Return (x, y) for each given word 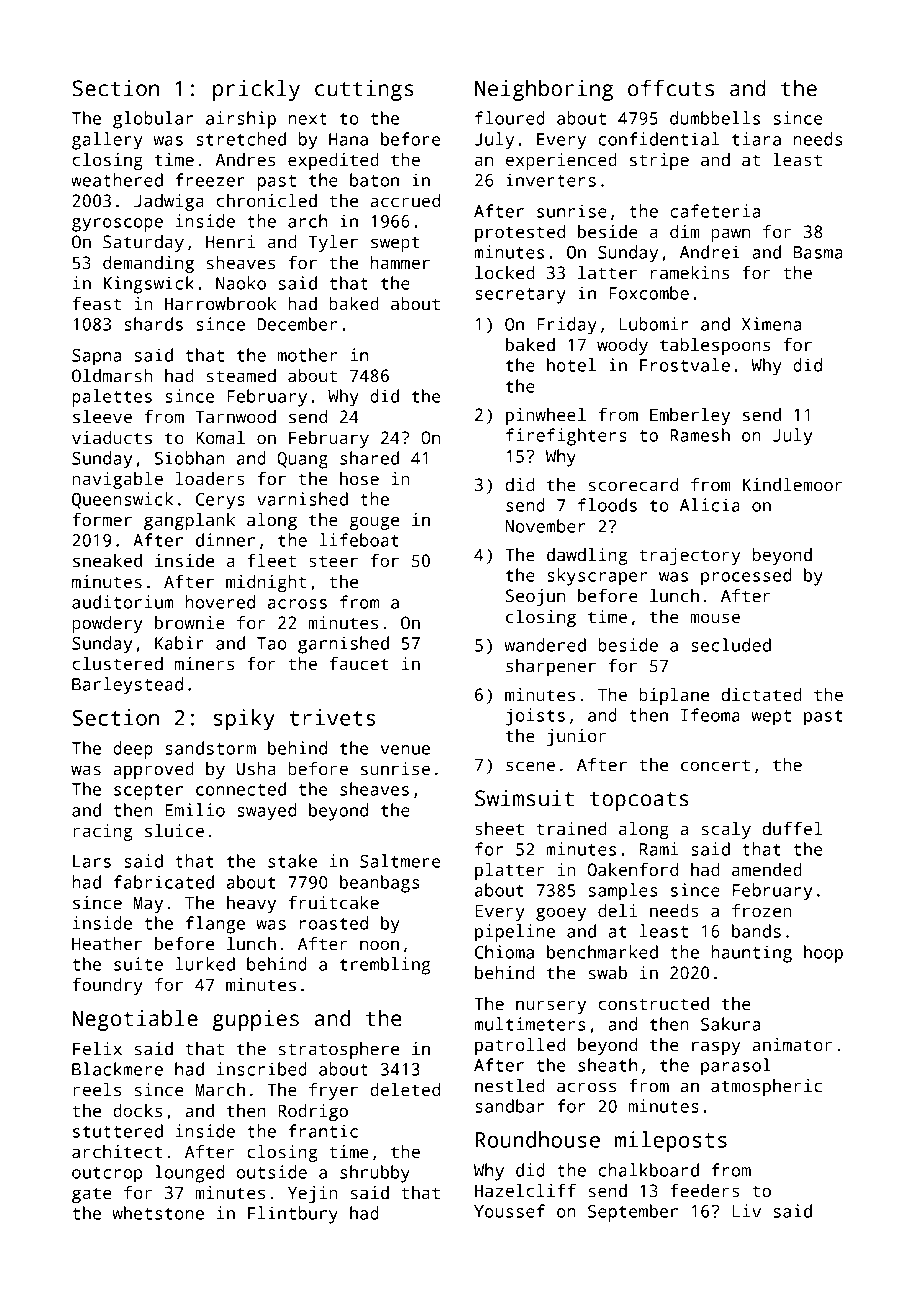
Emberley (690, 416)
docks (137, 1111)
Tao (272, 643)
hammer (400, 263)
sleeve (102, 417)
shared (369, 458)
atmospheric (766, 1087)
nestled (510, 1086)
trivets (332, 717)
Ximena (771, 324)
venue (405, 750)
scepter (148, 792)
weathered (117, 180)
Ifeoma (710, 715)
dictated (762, 695)
